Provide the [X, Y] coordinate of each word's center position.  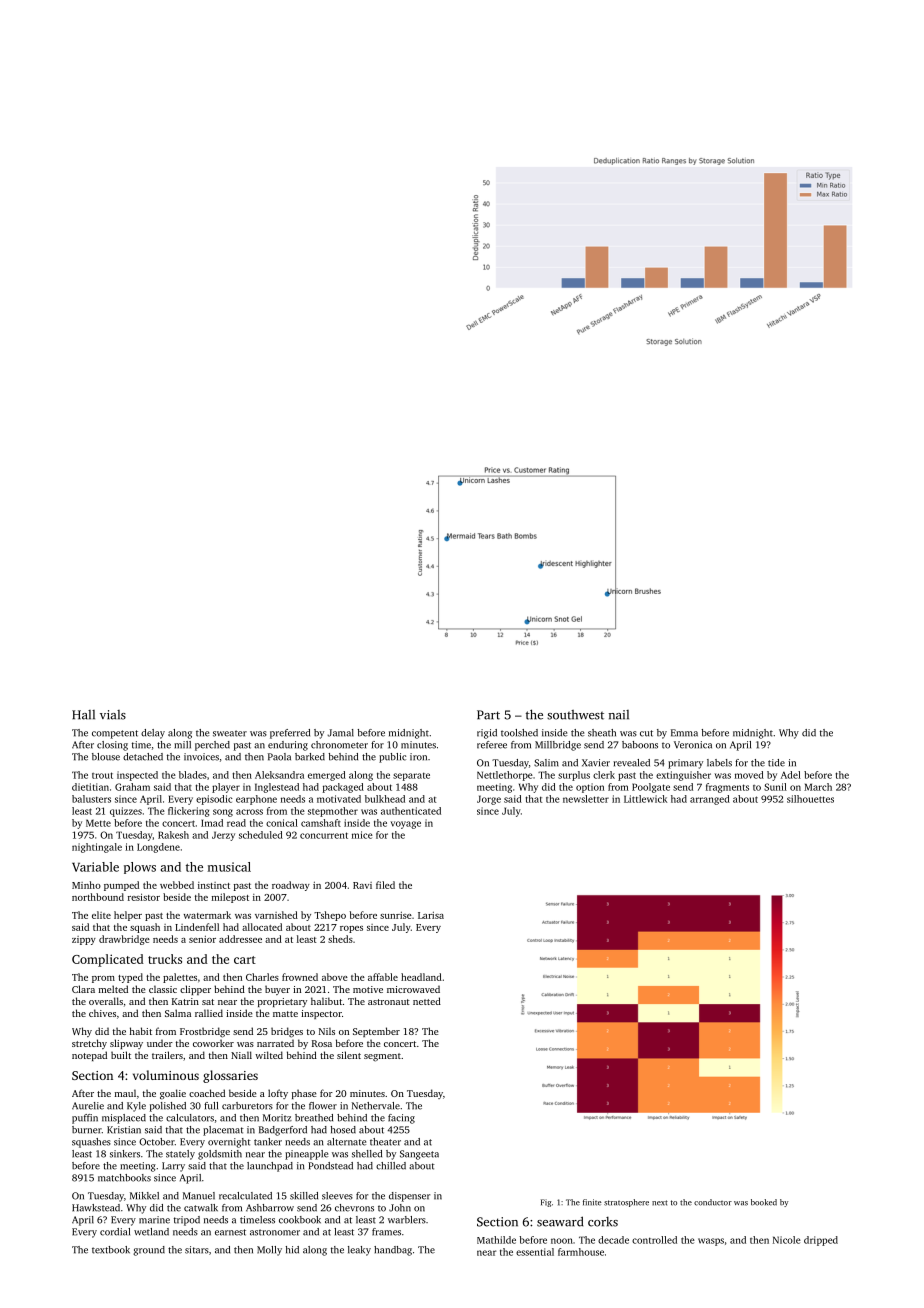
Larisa [431, 915]
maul [125, 1093]
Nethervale [376, 1106]
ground [149, 1251]
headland [421, 977]
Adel [791, 775]
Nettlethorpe [505, 776]
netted [427, 1001]
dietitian [90, 787]
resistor [144, 897]
